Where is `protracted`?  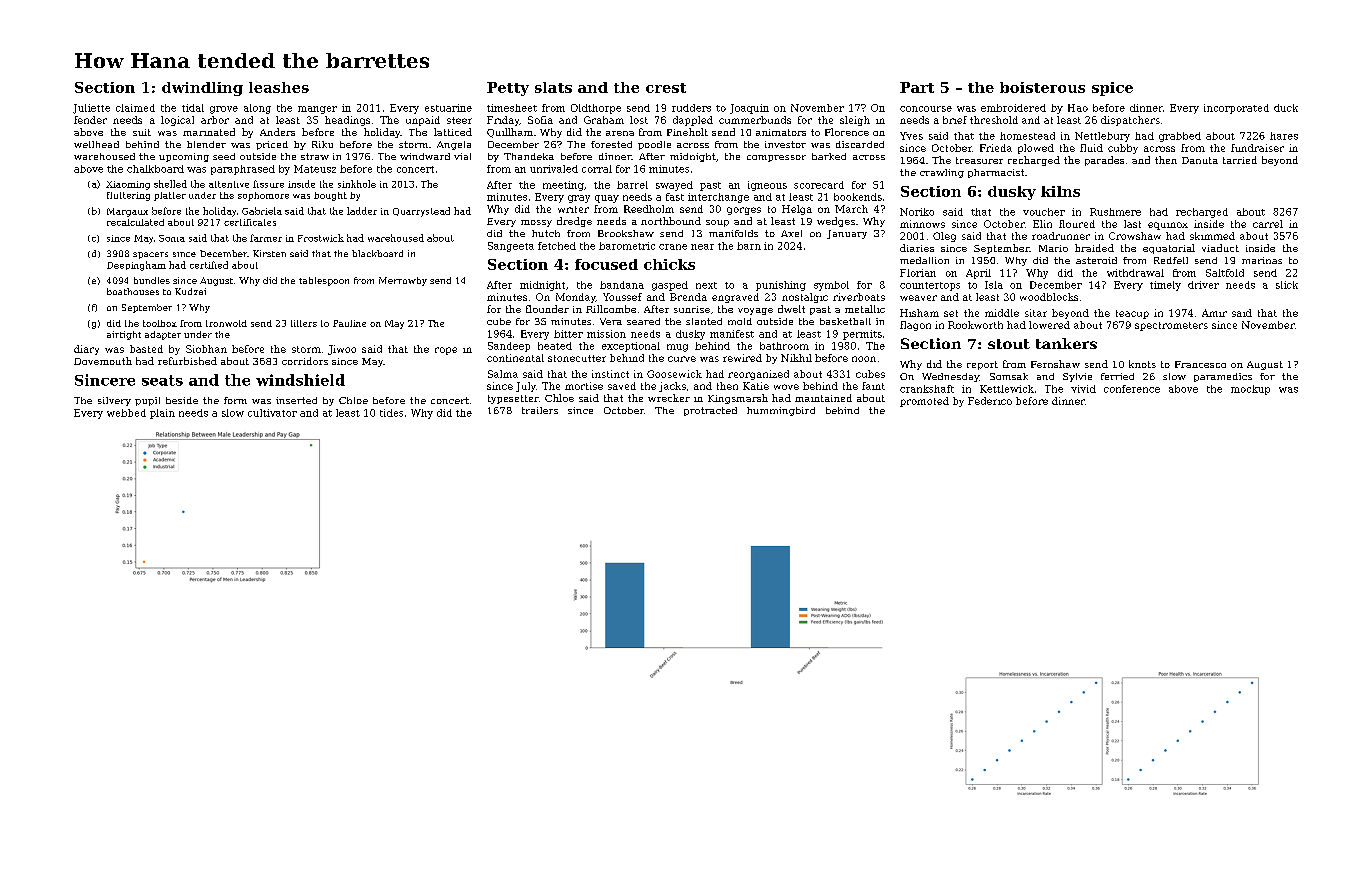 protracted is located at coordinates (710, 411).
